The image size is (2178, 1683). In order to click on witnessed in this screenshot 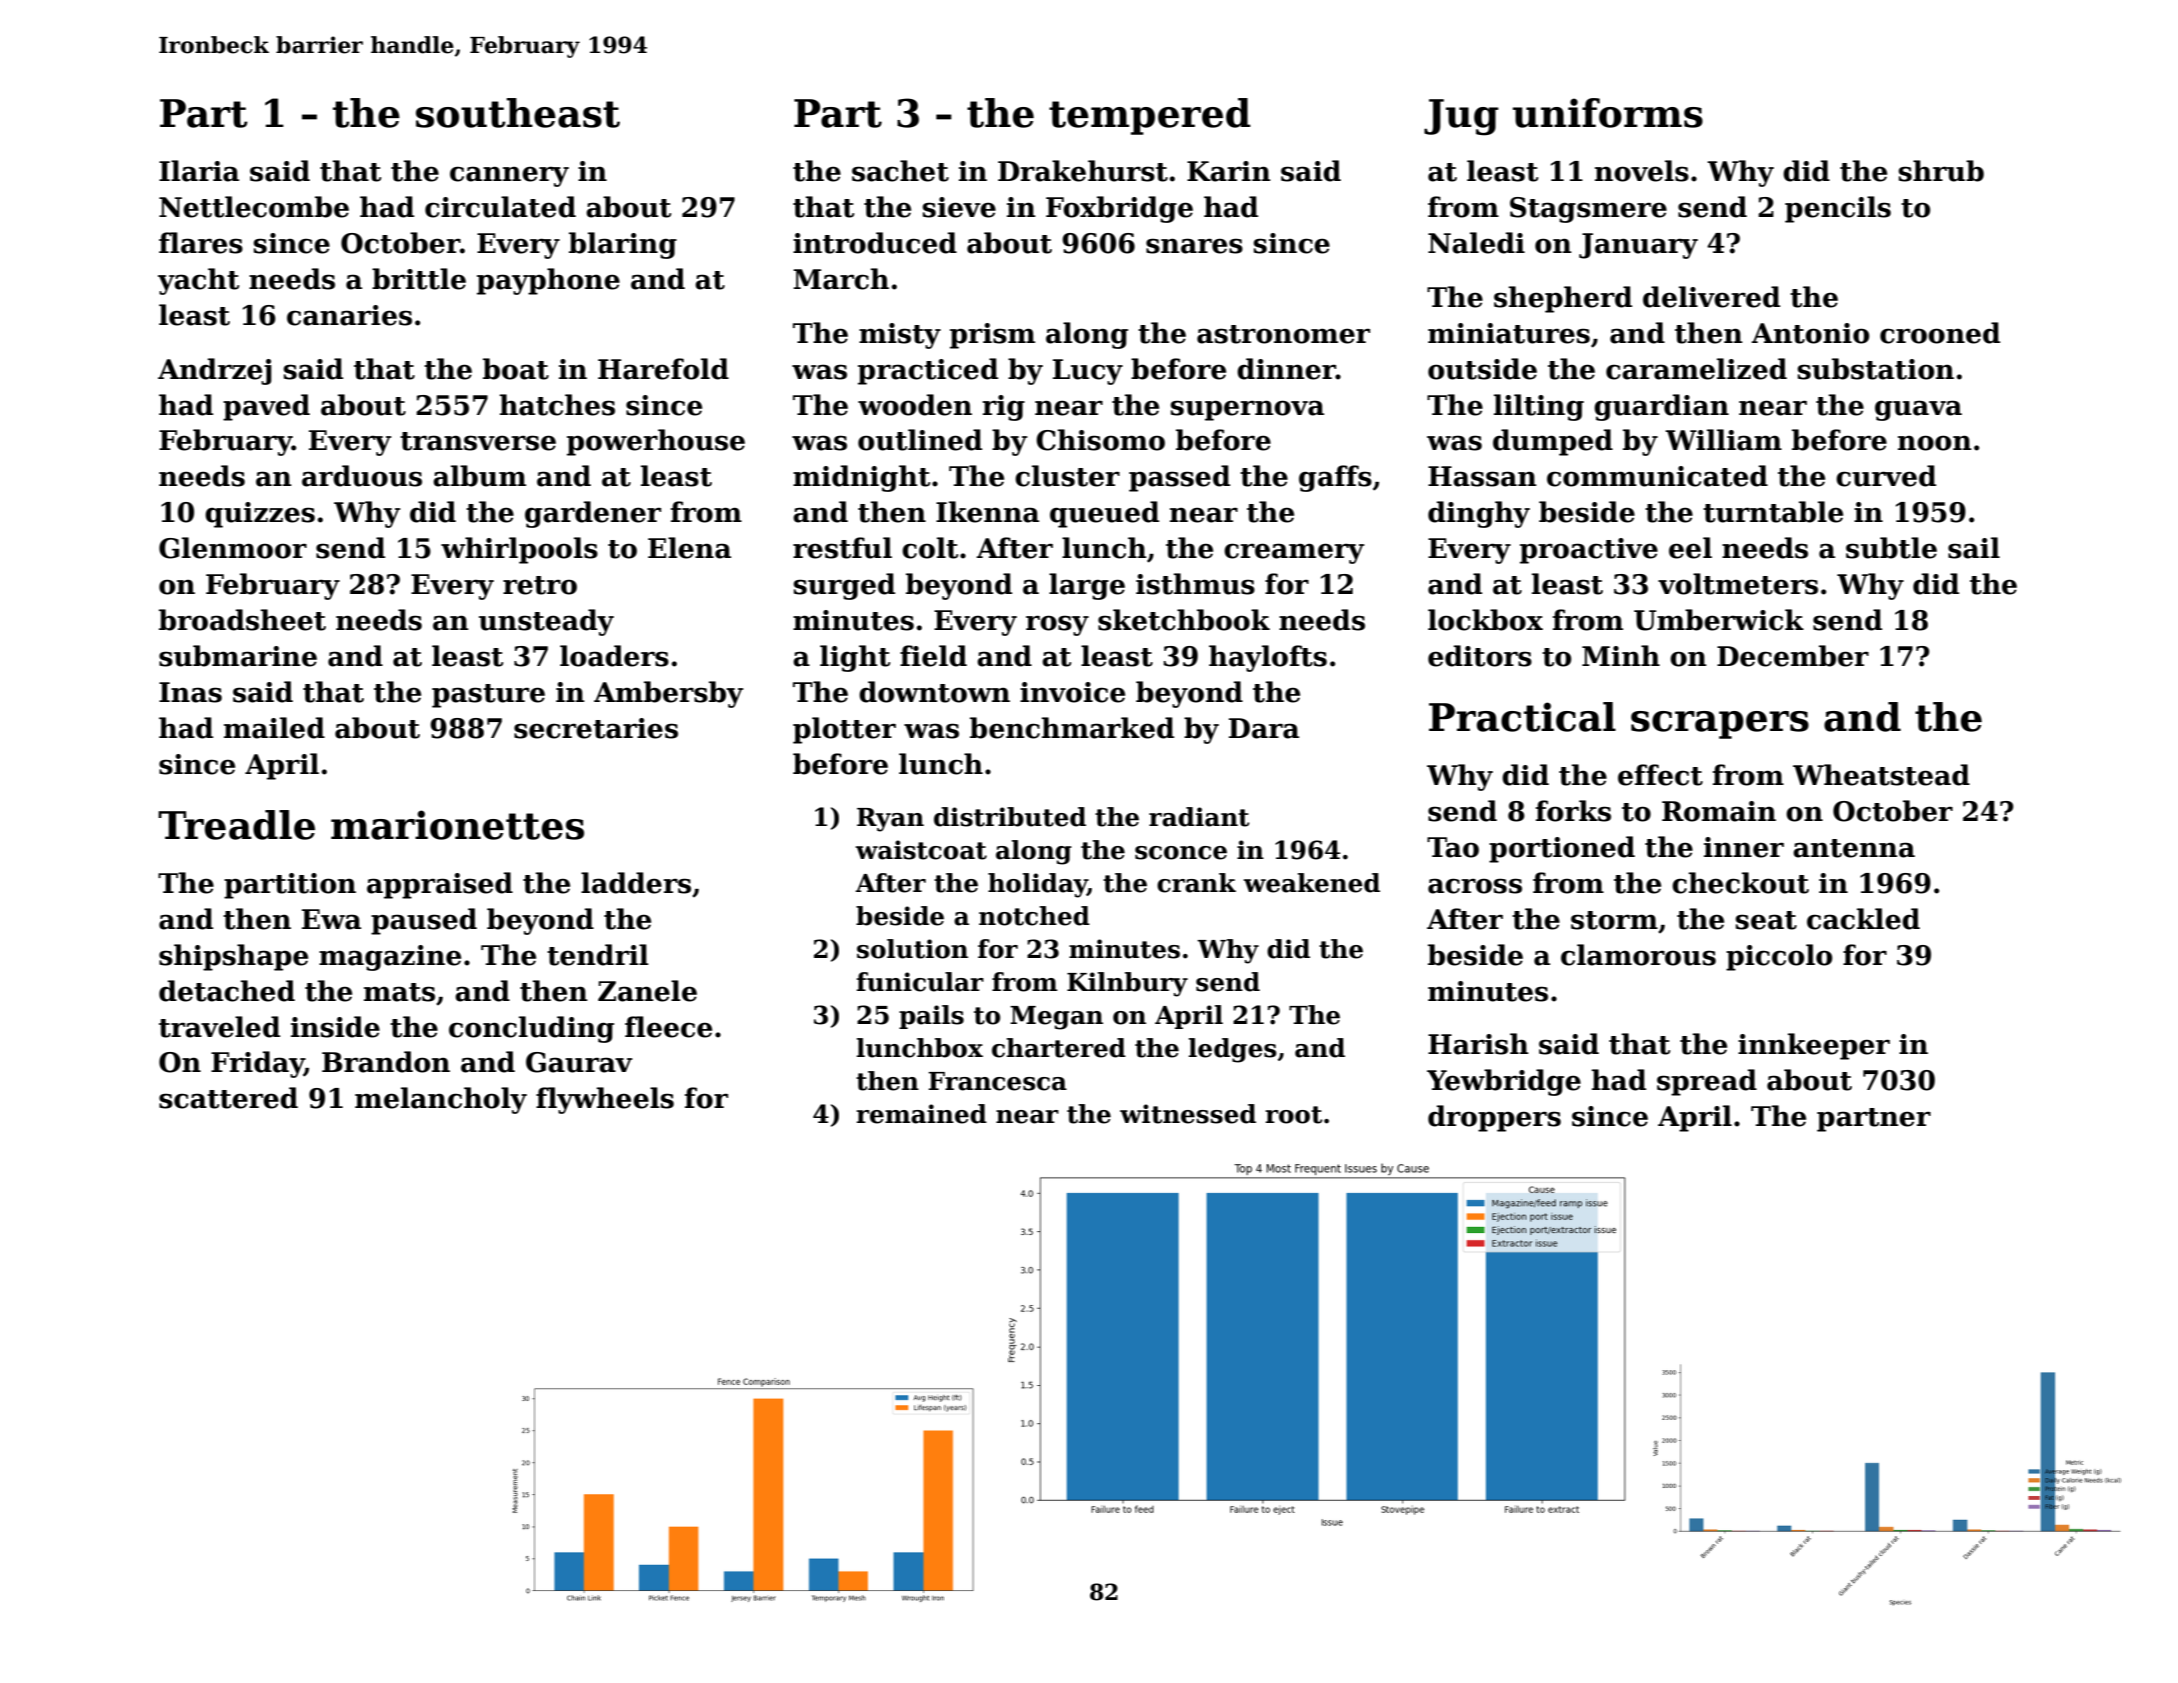, I will do `click(1188, 1114)`.
